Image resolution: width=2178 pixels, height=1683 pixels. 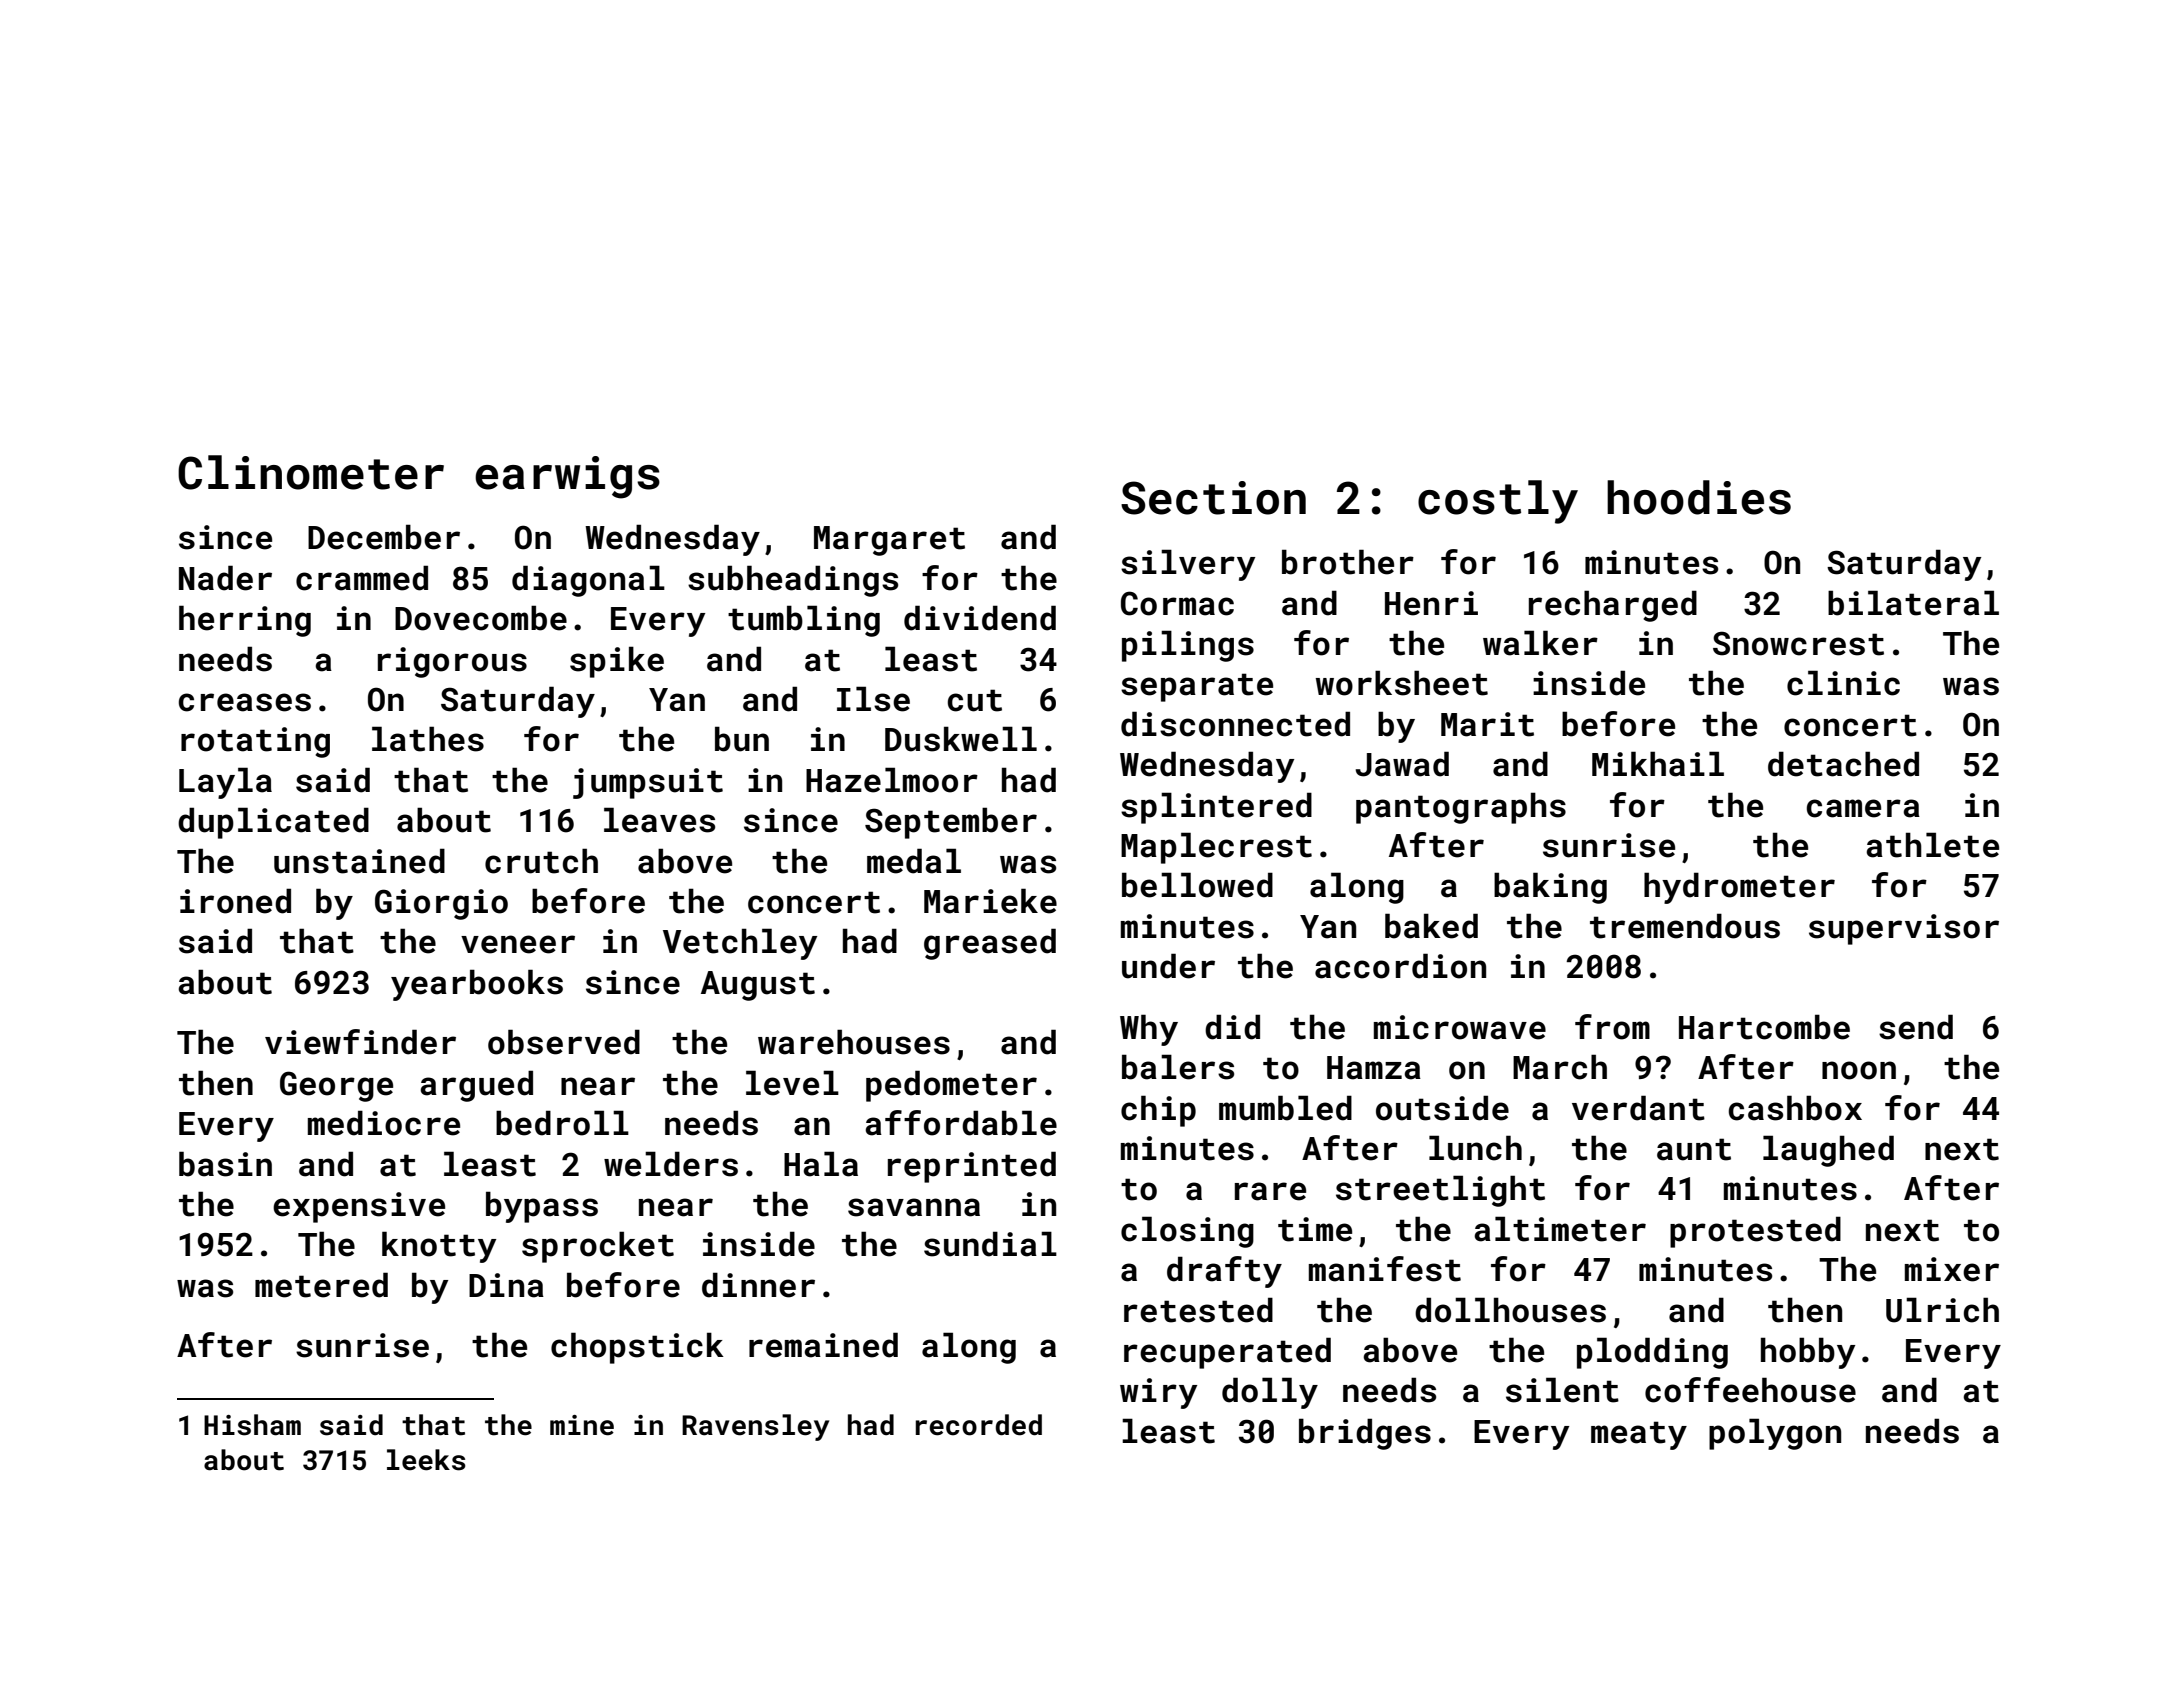 I want to click on Hisham, so click(x=252, y=1425).
